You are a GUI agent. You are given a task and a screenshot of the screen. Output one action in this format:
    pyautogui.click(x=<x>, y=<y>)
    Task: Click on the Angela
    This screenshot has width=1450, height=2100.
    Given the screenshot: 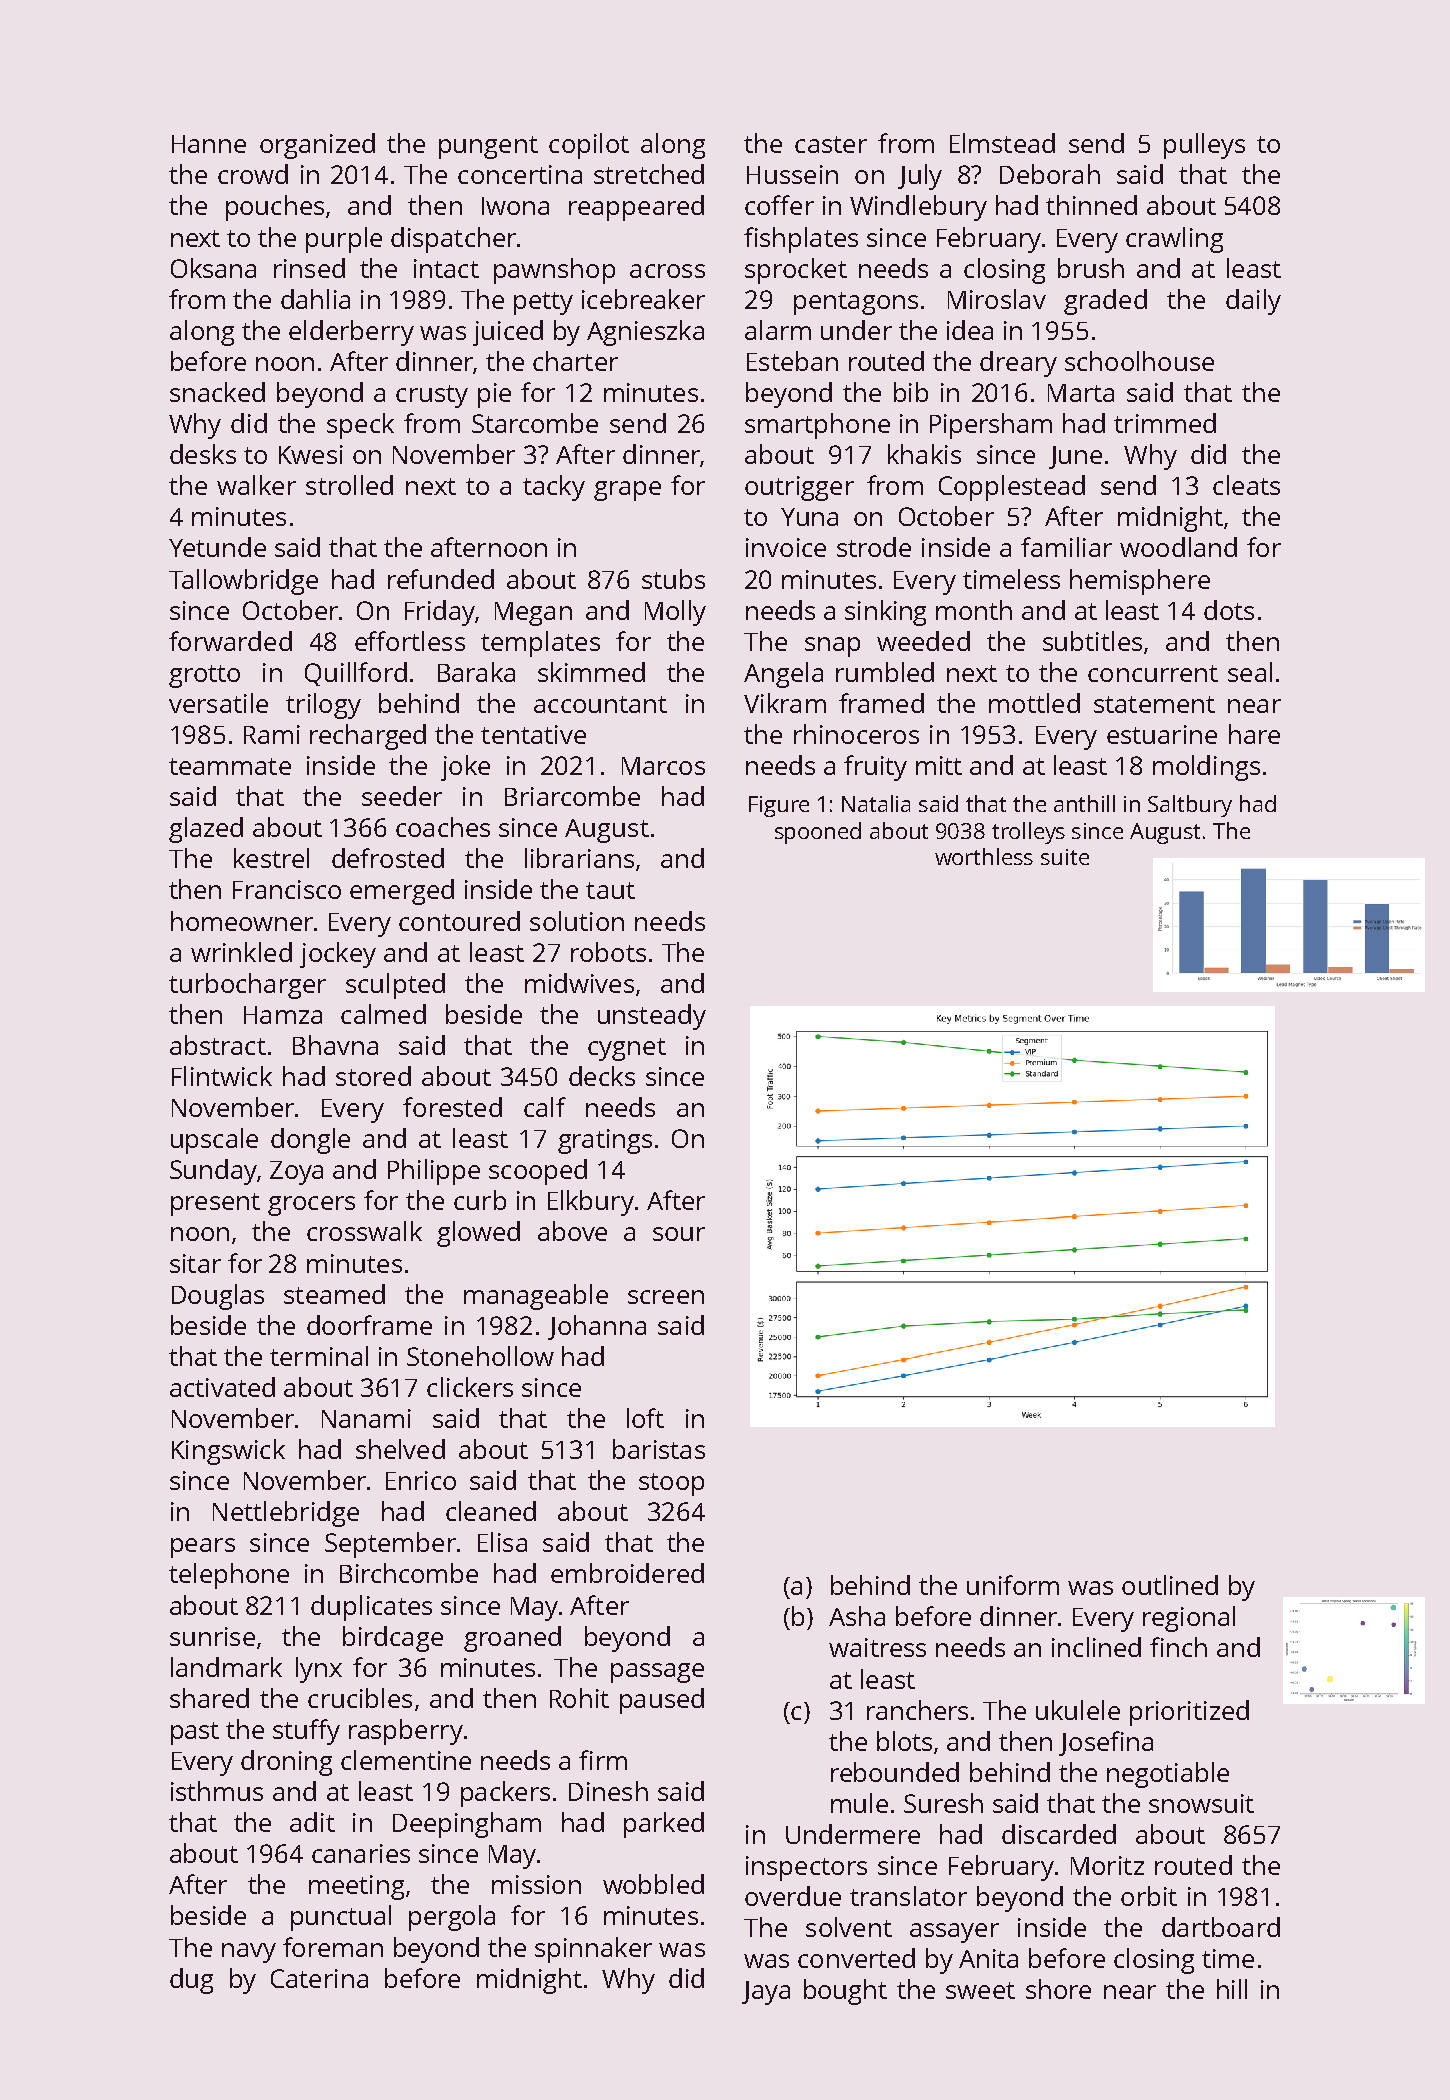 What is the action you would take?
    pyautogui.click(x=783, y=675)
